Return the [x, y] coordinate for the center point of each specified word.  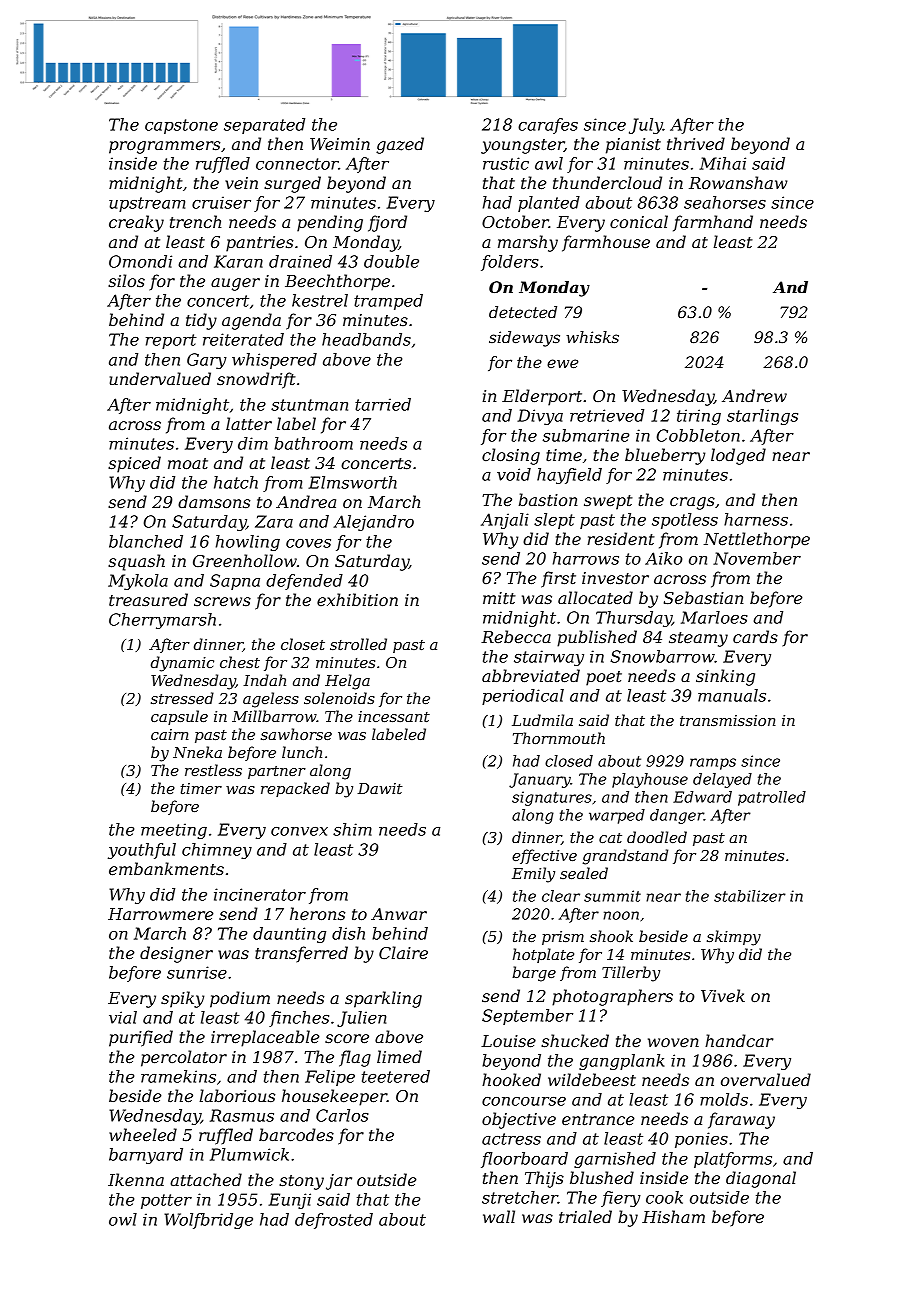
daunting [289, 935]
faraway [741, 1120]
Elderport [542, 397]
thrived [696, 143]
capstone [181, 126]
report [171, 341]
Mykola [138, 582]
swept [608, 502]
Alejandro [373, 523]
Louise [508, 1041]
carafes [548, 126]
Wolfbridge [208, 1221]
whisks [592, 337]
